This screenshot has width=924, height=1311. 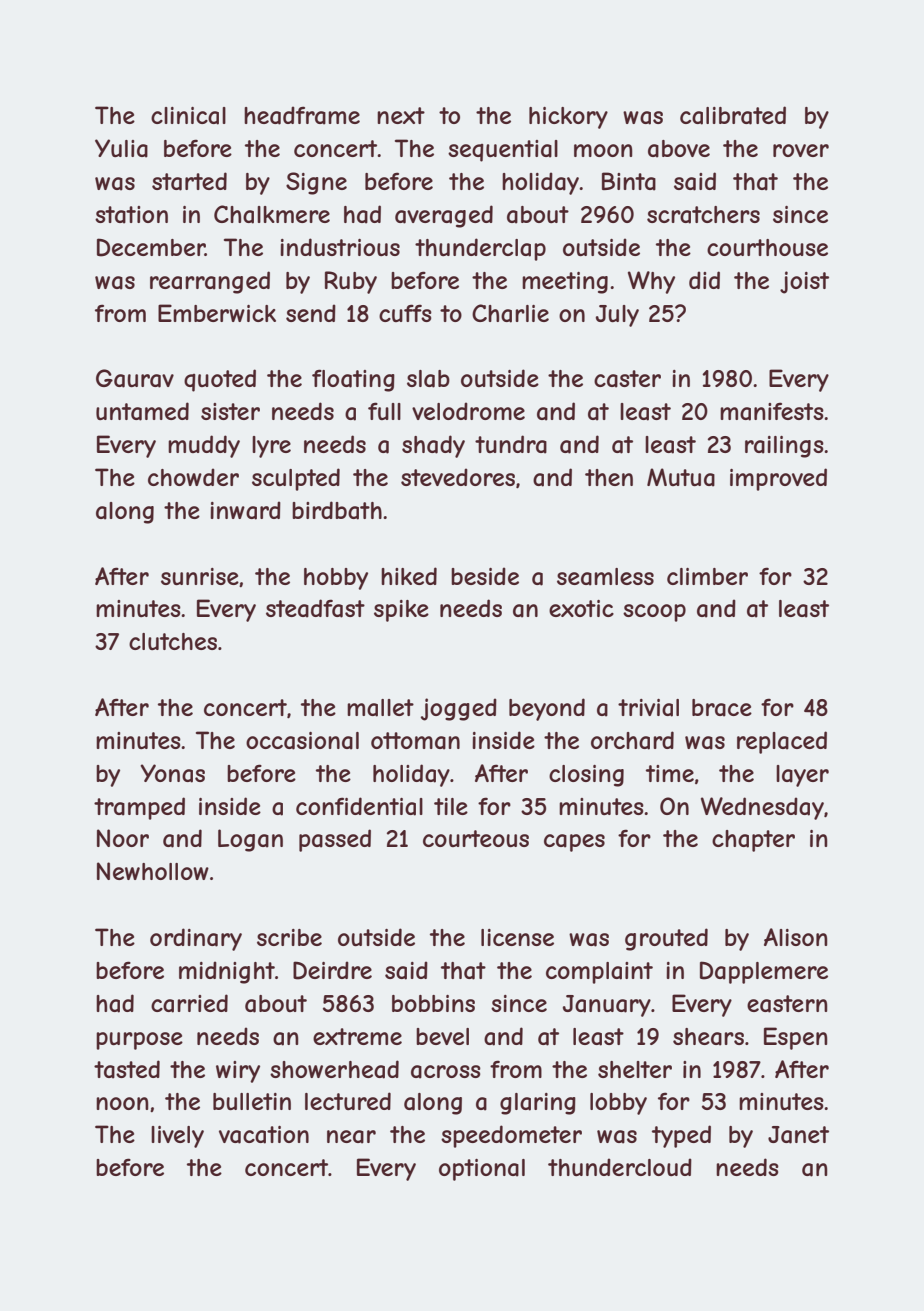 I want to click on calibrated, so click(x=733, y=115).
